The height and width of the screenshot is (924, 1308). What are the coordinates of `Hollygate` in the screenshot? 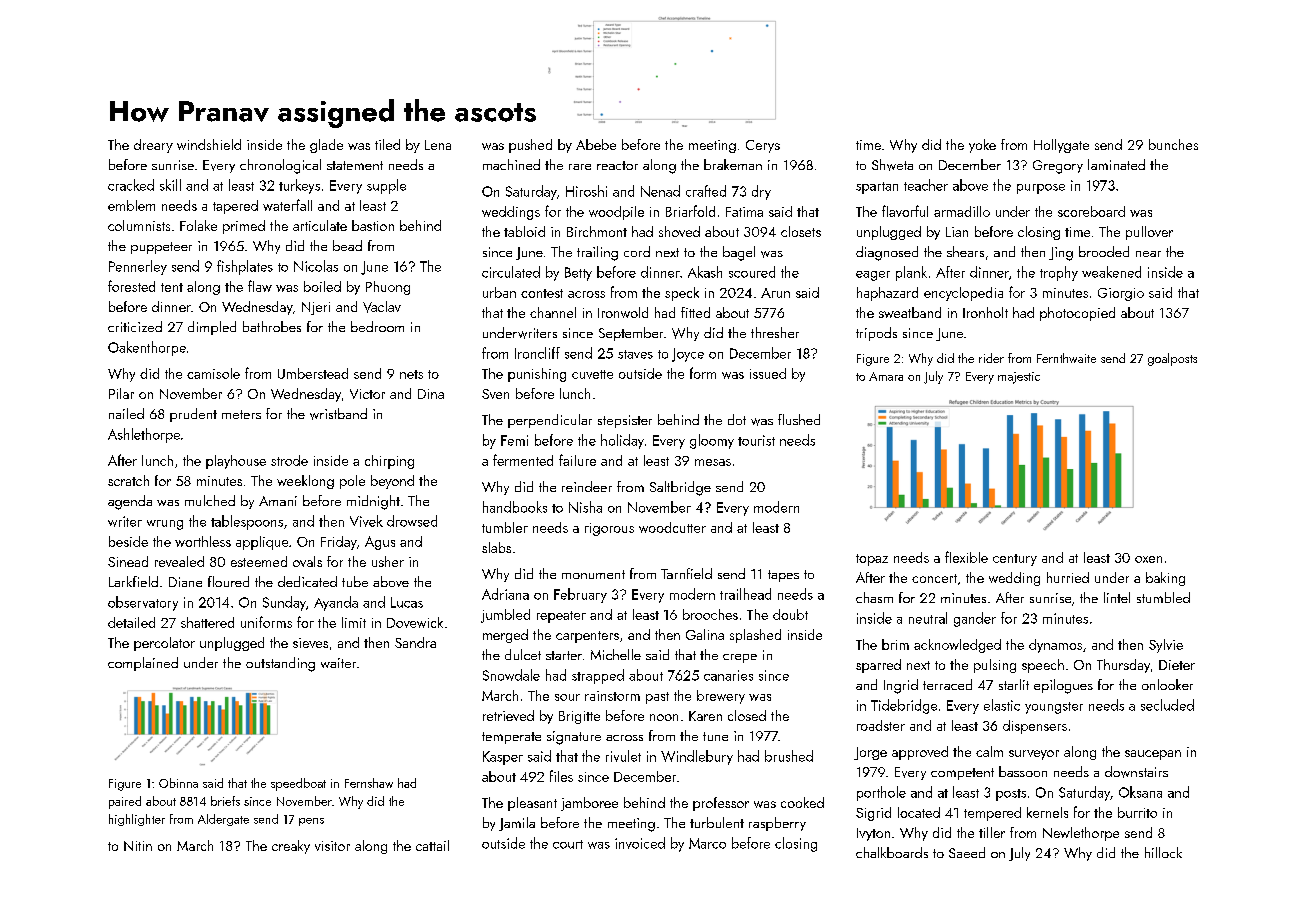 It's located at (1061, 146).
